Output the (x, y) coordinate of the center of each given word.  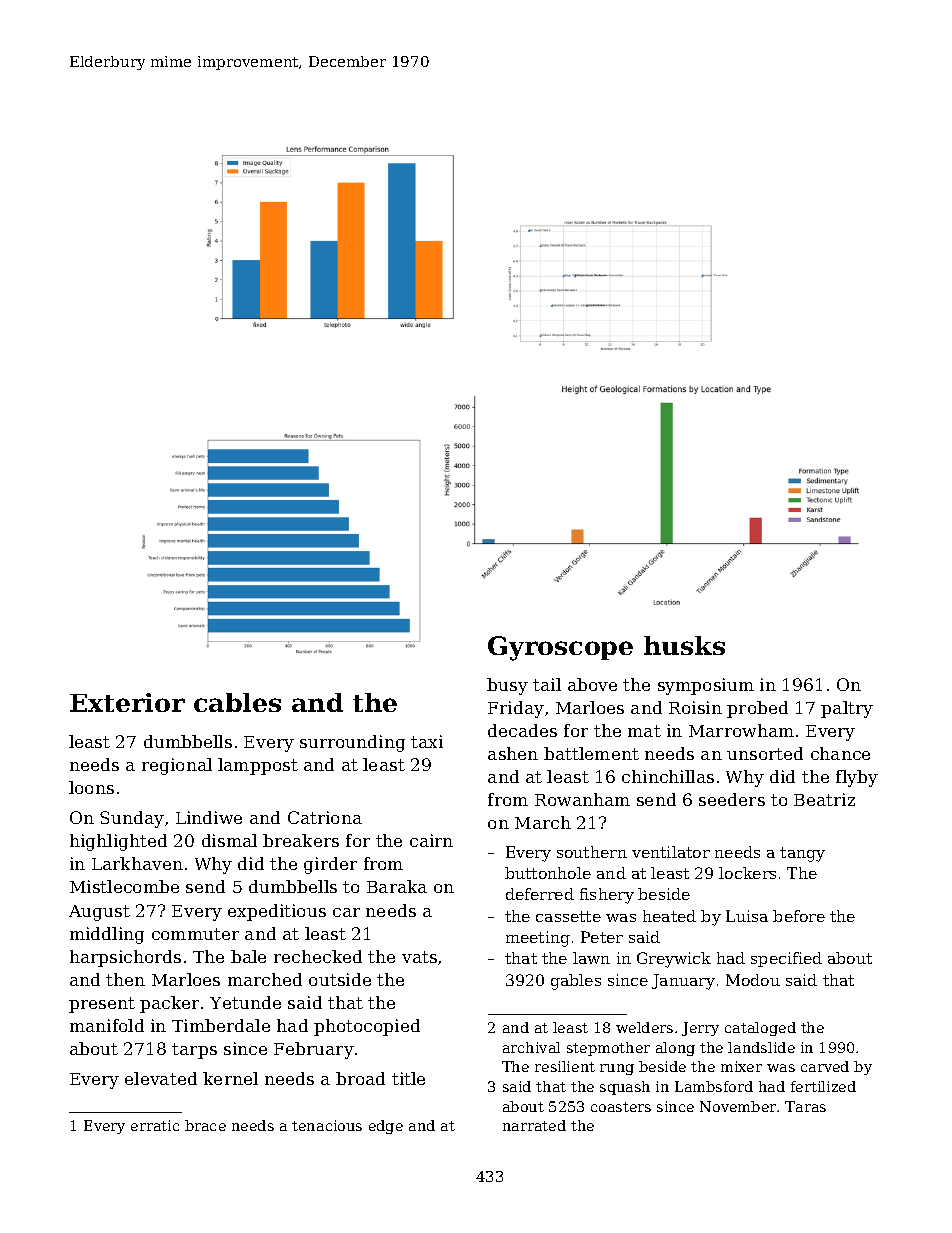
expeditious (277, 912)
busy (507, 686)
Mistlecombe (124, 886)
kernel (230, 1078)
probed (757, 709)
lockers (747, 873)
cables (237, 702)
